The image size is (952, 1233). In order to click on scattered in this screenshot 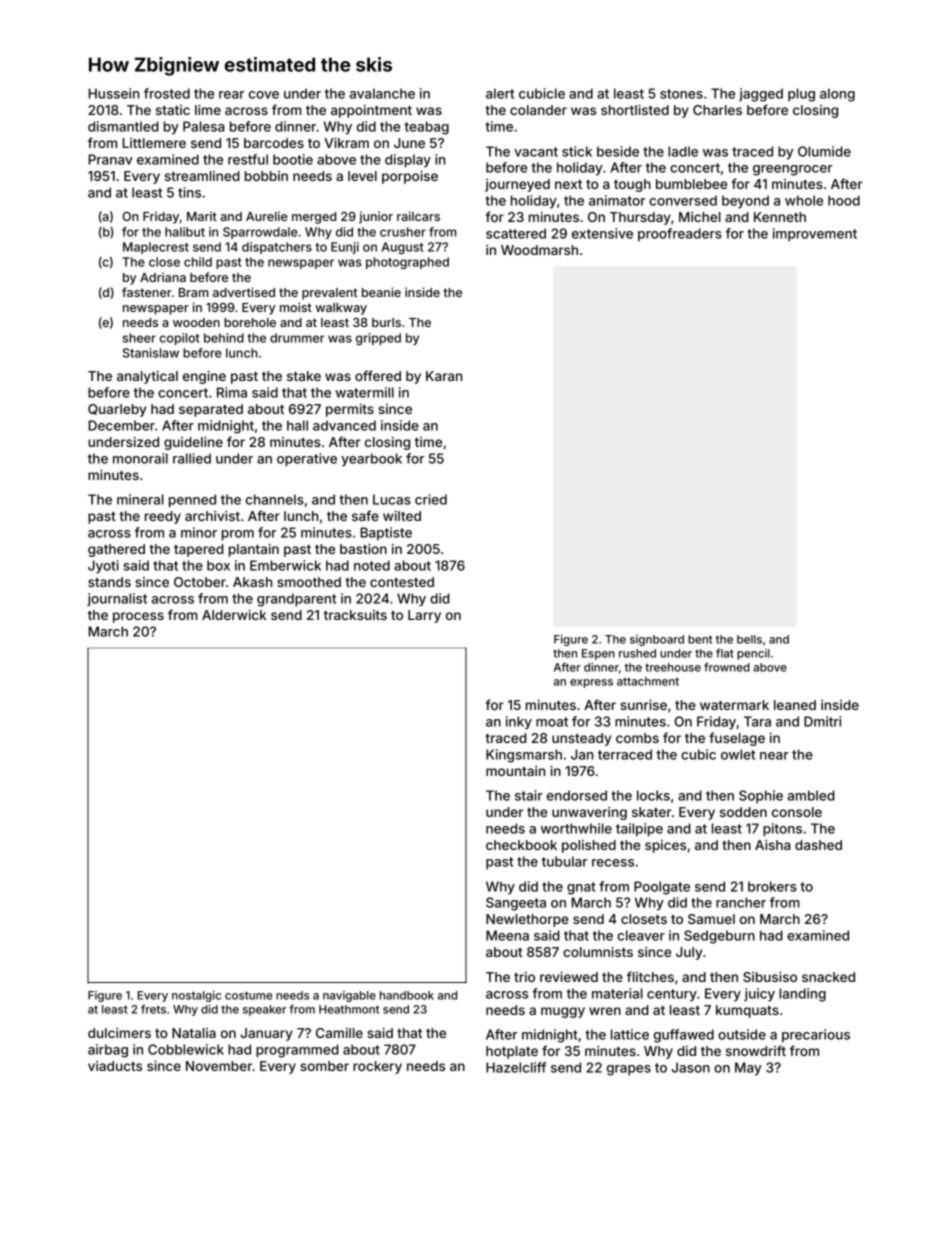, I will do `click(516, 233)`.
